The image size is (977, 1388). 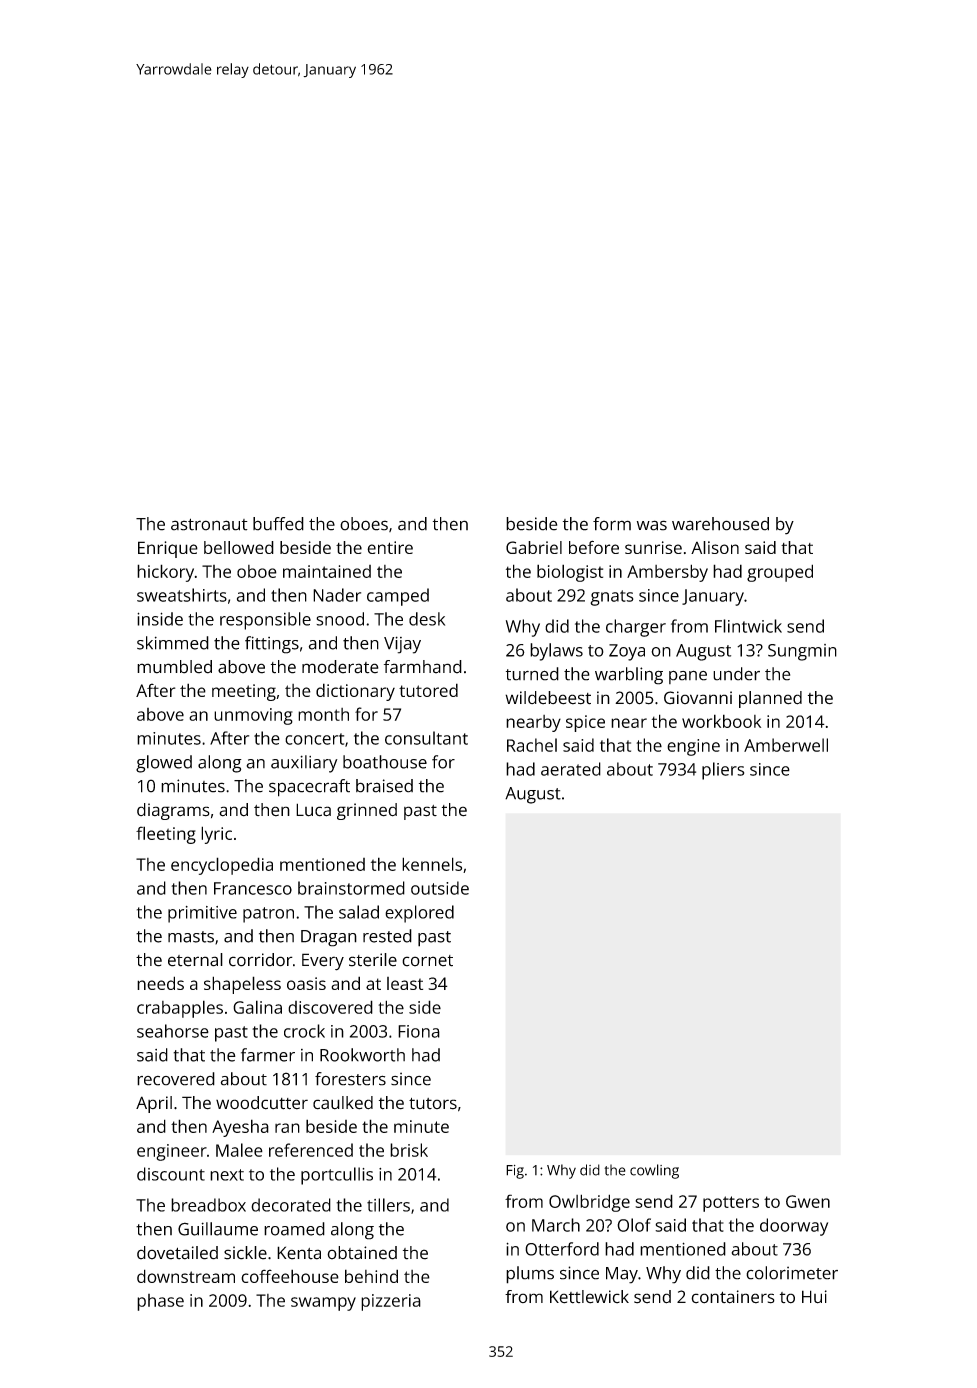 What do you see at coordinates (667, 573) in the page?
I see `Ambersby` at bounding box center [667, 573].
